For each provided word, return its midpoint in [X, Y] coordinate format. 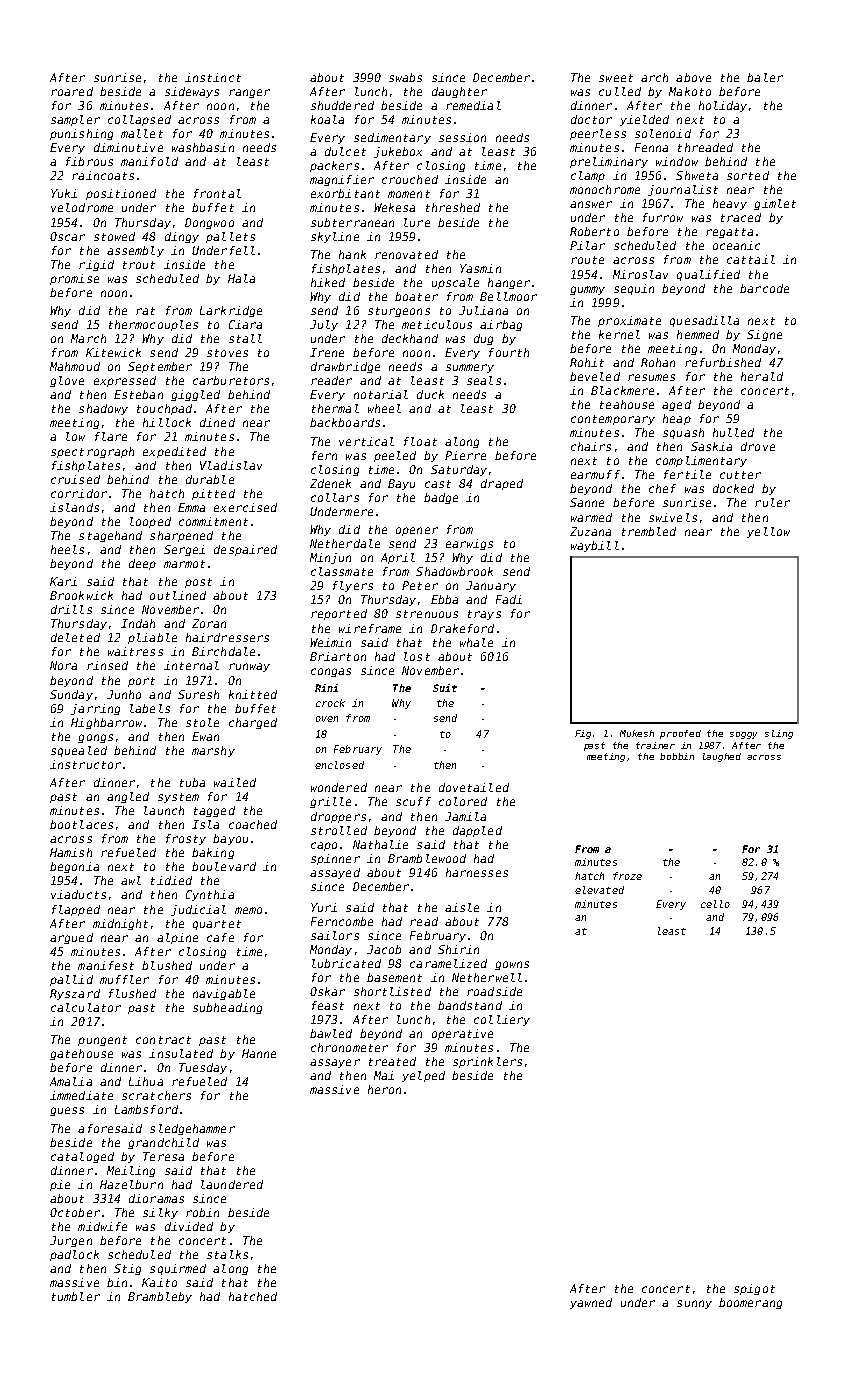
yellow [768, 532]
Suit [445, 688]
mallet [142, 133]
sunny [694, 1304]
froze [627, 876]
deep [142, 564]
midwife [102, 1226]
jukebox [398, 152]
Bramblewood [427, 858]
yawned [591, 1303]
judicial [198, 910]
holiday [723, 106]
